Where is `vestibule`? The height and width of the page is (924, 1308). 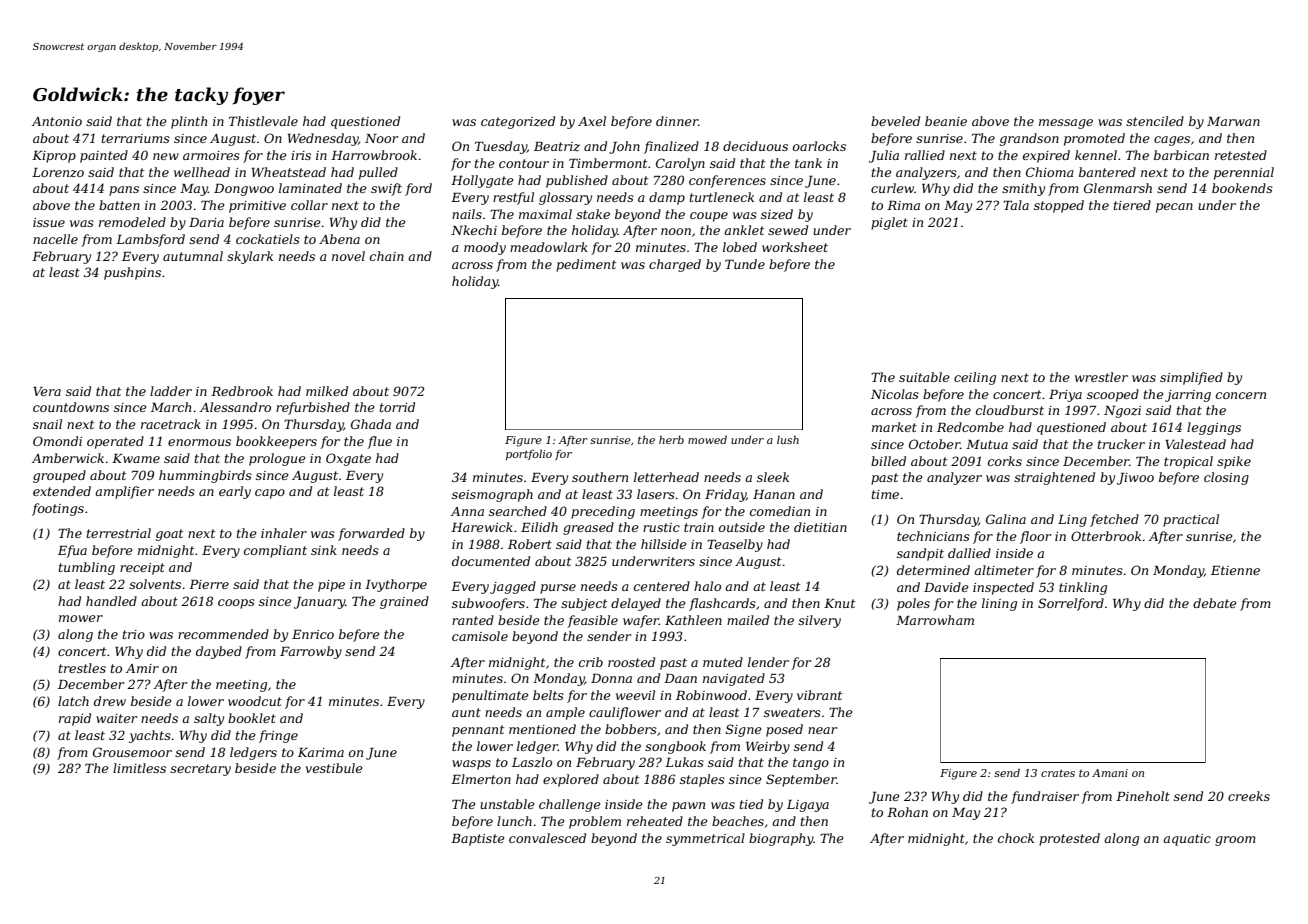 vestibule is located at coordinates (333, 768).
